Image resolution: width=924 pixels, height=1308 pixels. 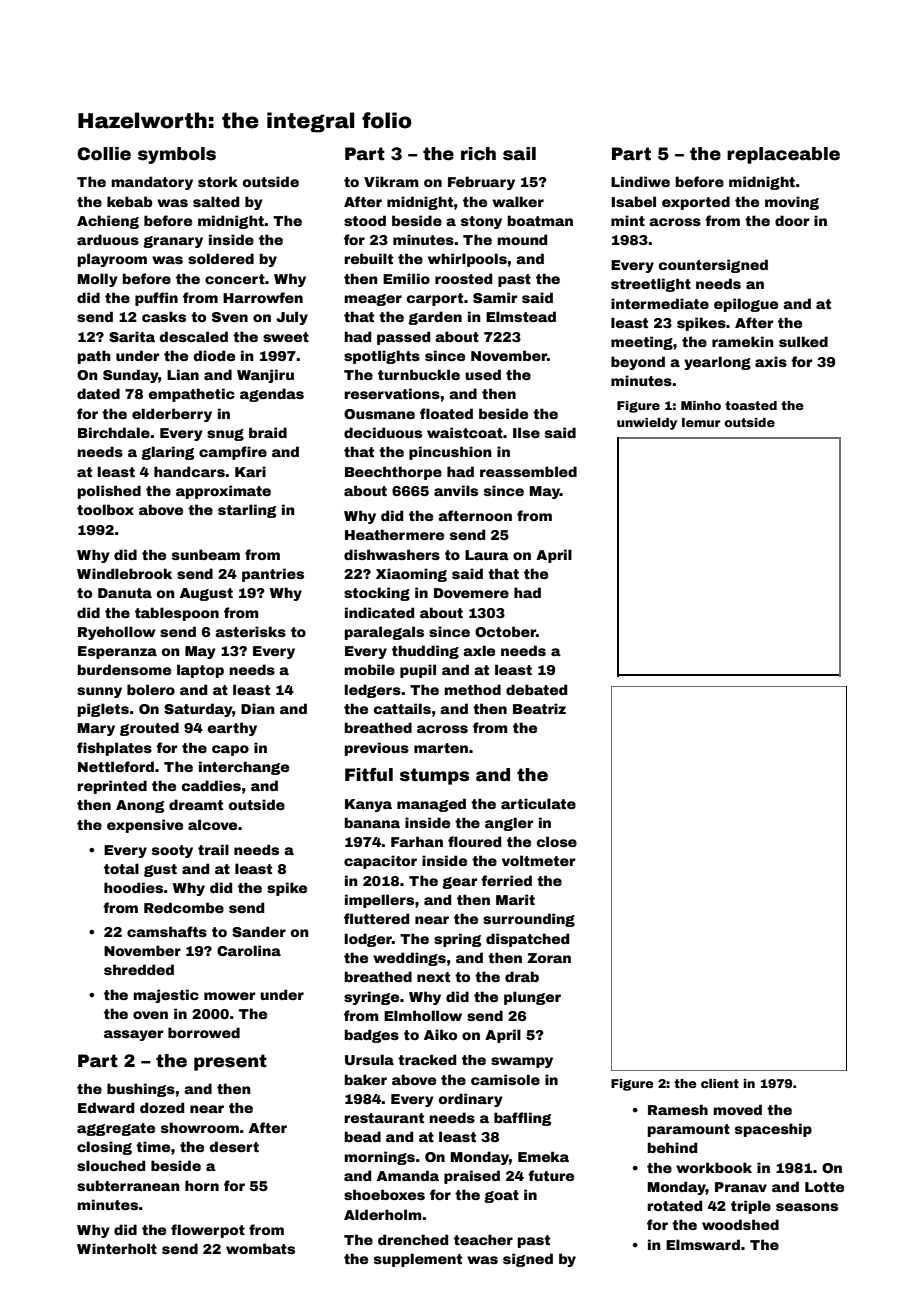 What do you see at coordinates (402, 708) in the page?
I see `cattails` at bounding box center [402, 708].
